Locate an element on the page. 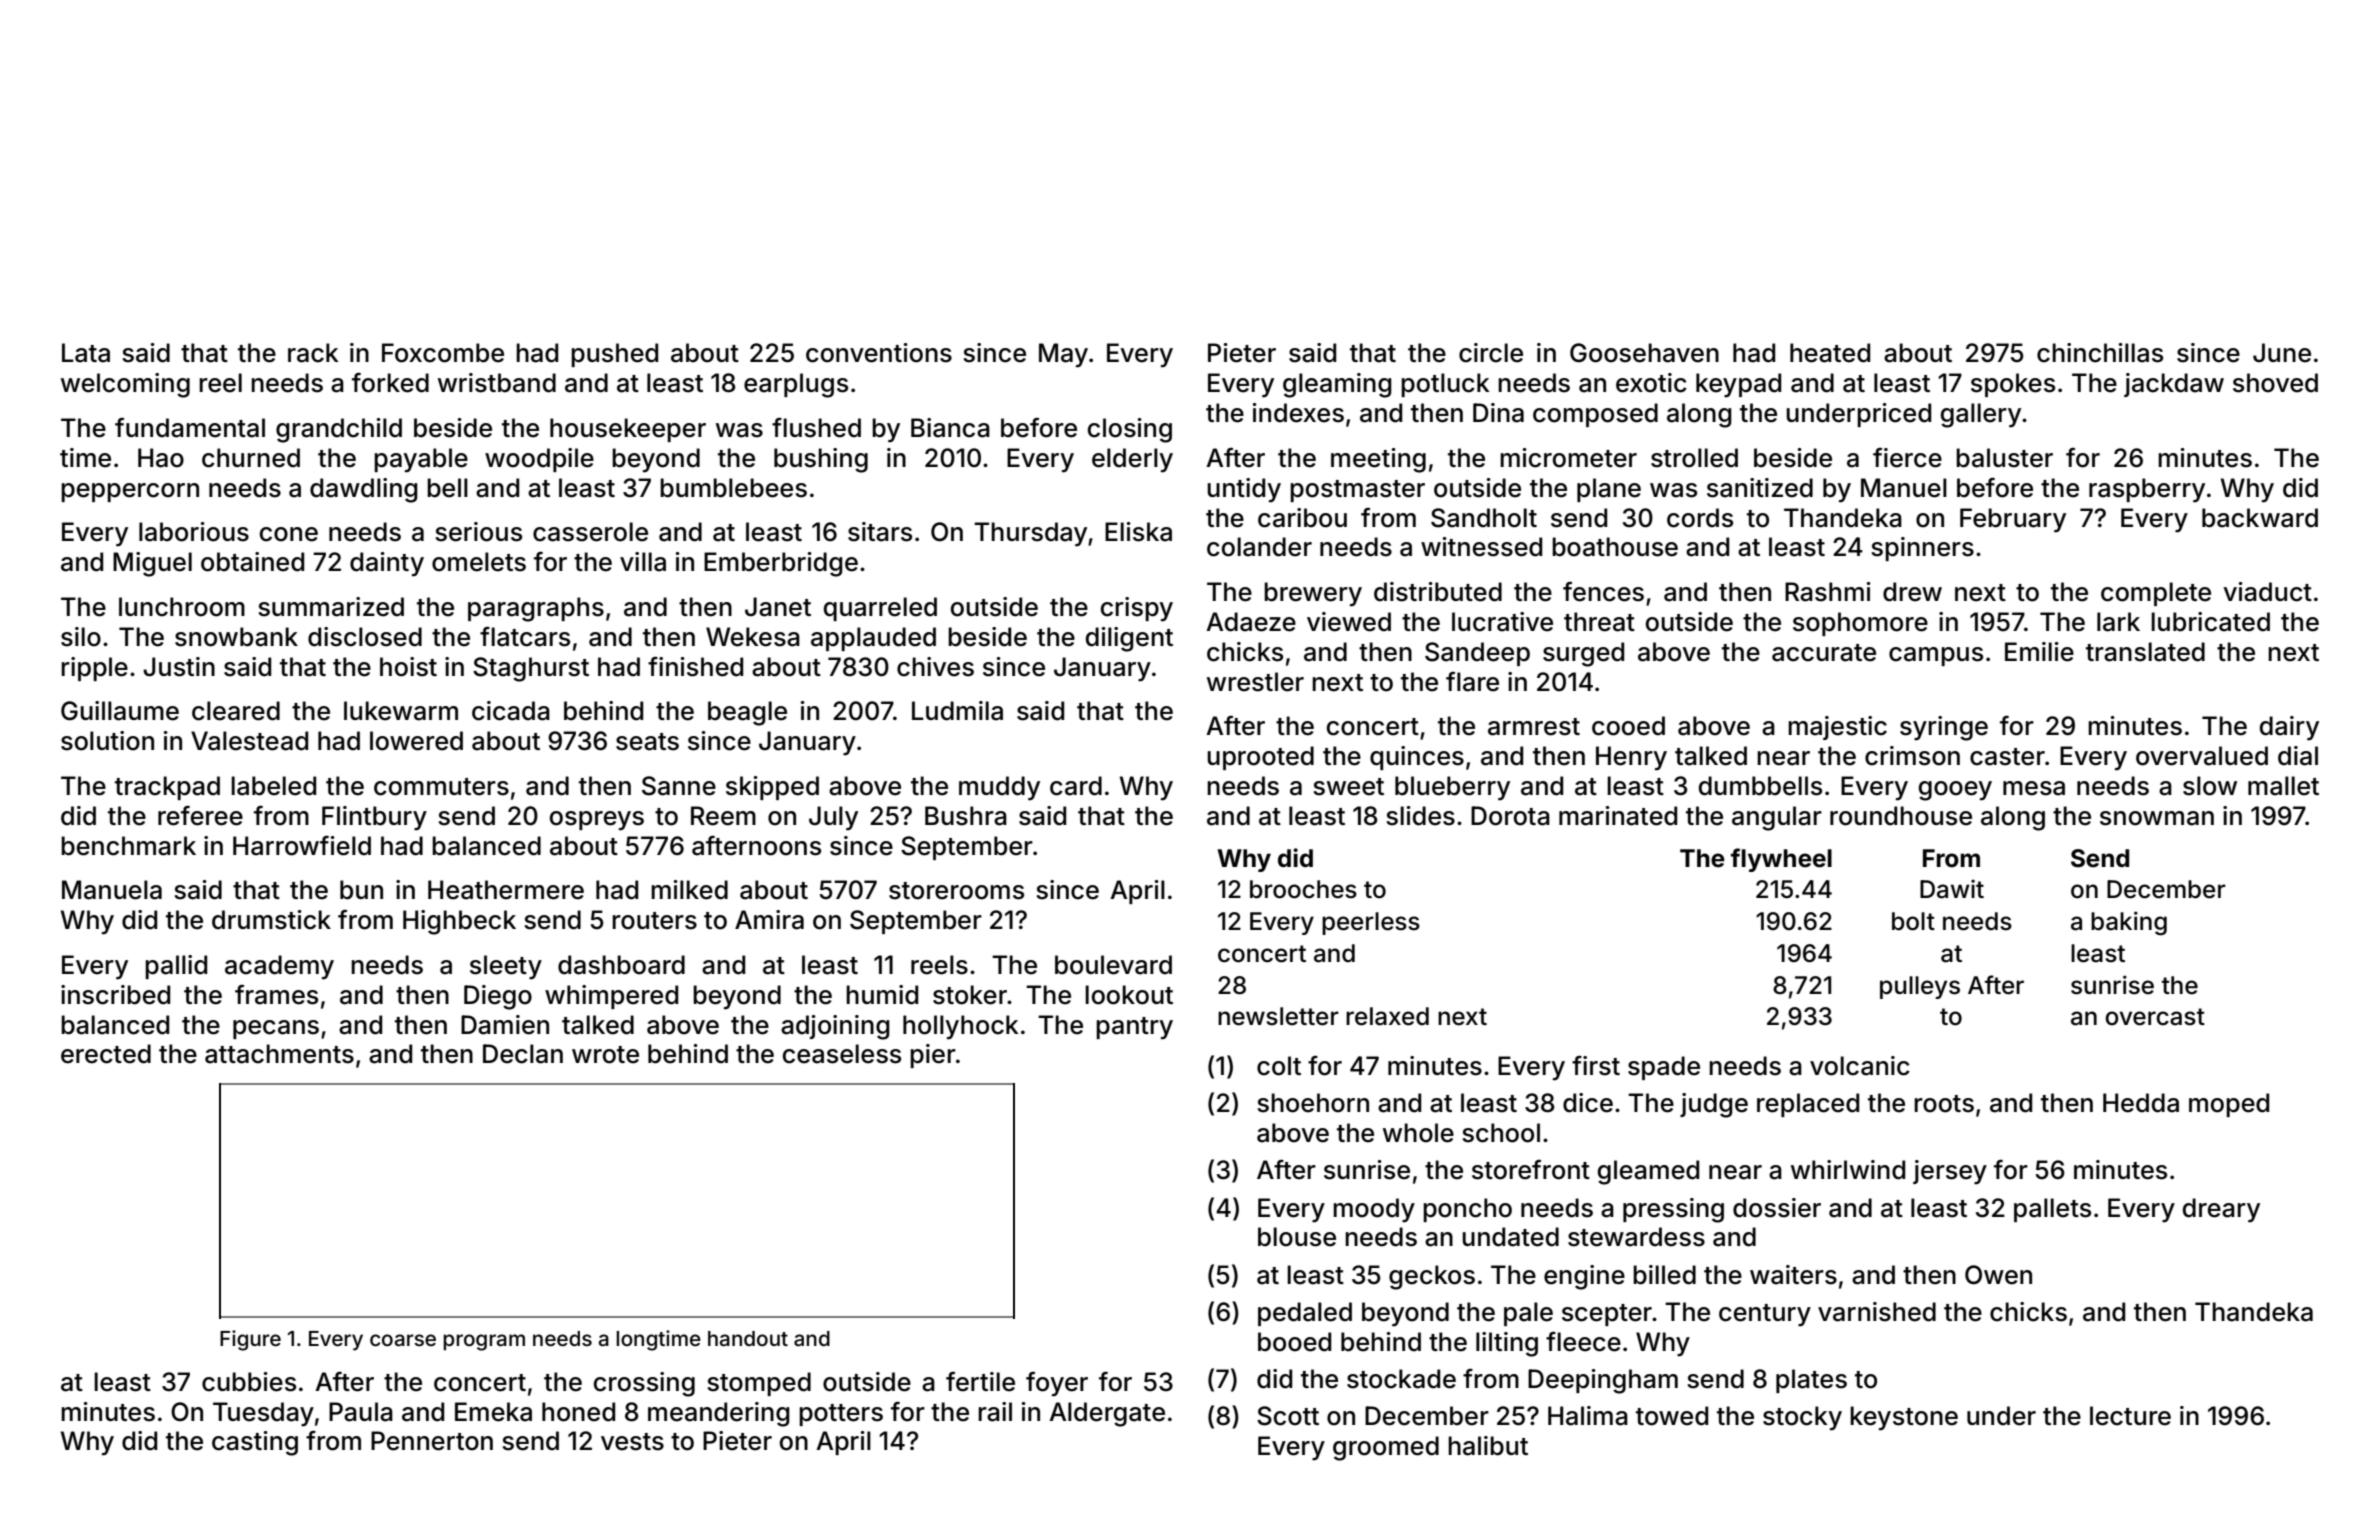 The width and height of the page is (2380, 1540). blouse is located at coordinates (1297, 1237).
